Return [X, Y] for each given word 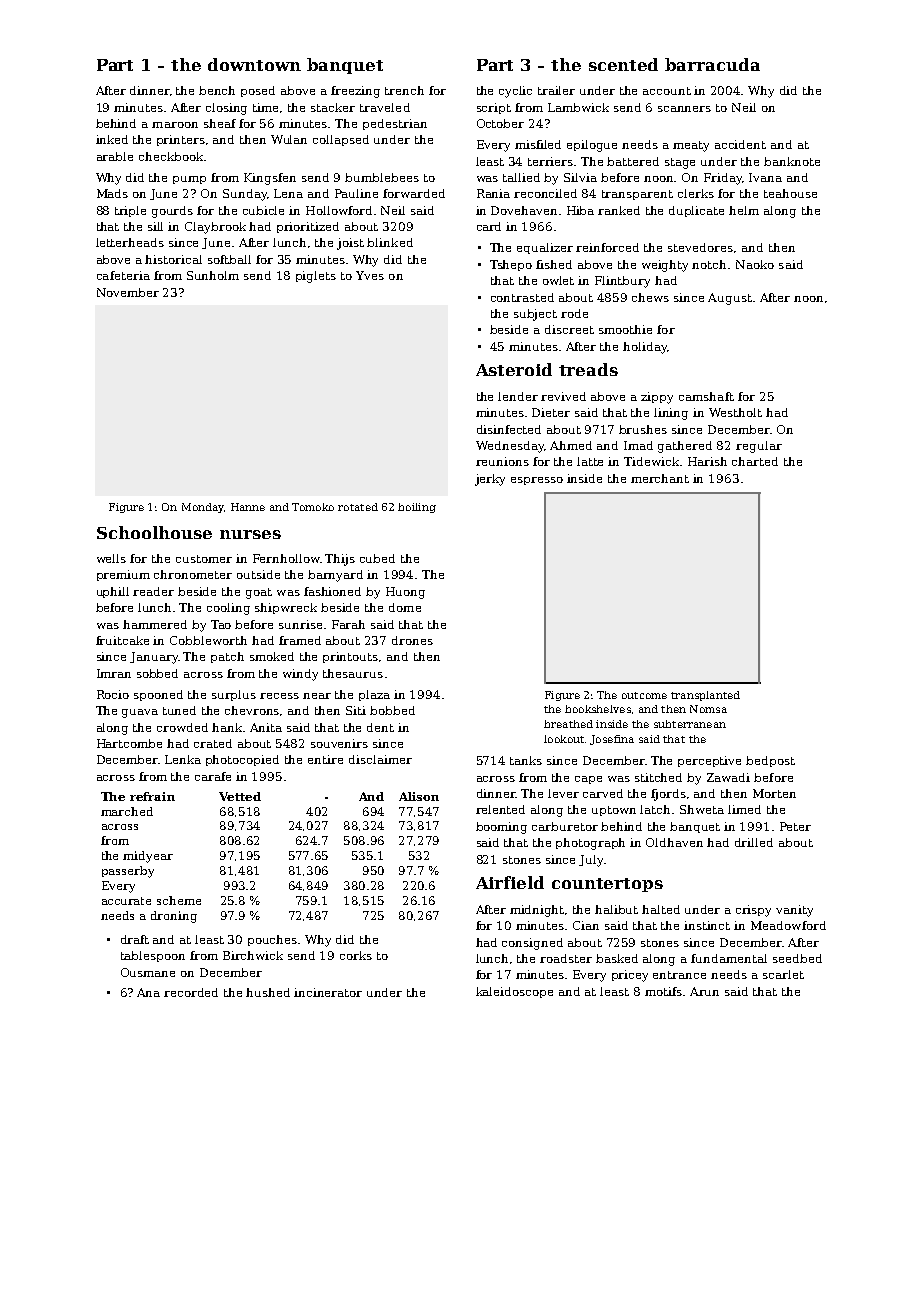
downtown [254, 64]
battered [633, 161]
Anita [266, 727]
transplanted [705, 696]
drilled [754, 842]
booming [501, 828]
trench [404, 90]
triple [130, 211]
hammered [155, 624]
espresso [537, 481]
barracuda [712, 64]
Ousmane [148, 972]
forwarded [414, 193]
